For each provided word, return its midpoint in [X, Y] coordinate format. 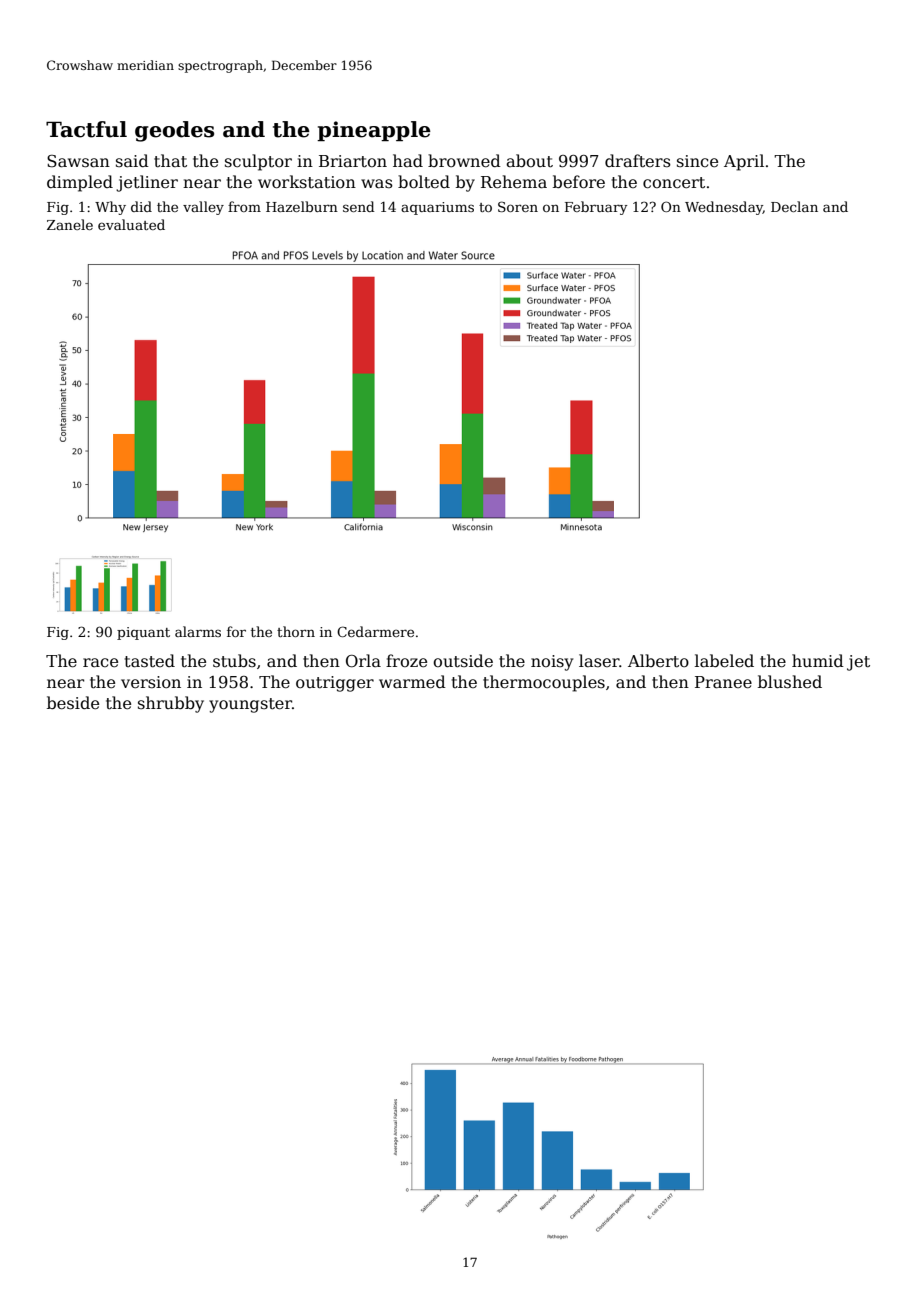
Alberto [658, 661]
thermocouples [544, 683]
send [359, 206]
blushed [790, 682]
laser [599, 660]
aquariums [437, 208]
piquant [143, 633]
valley [203, 208]
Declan [794, 206]
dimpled [80, 183]
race [100, 663]
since [697, 161]
